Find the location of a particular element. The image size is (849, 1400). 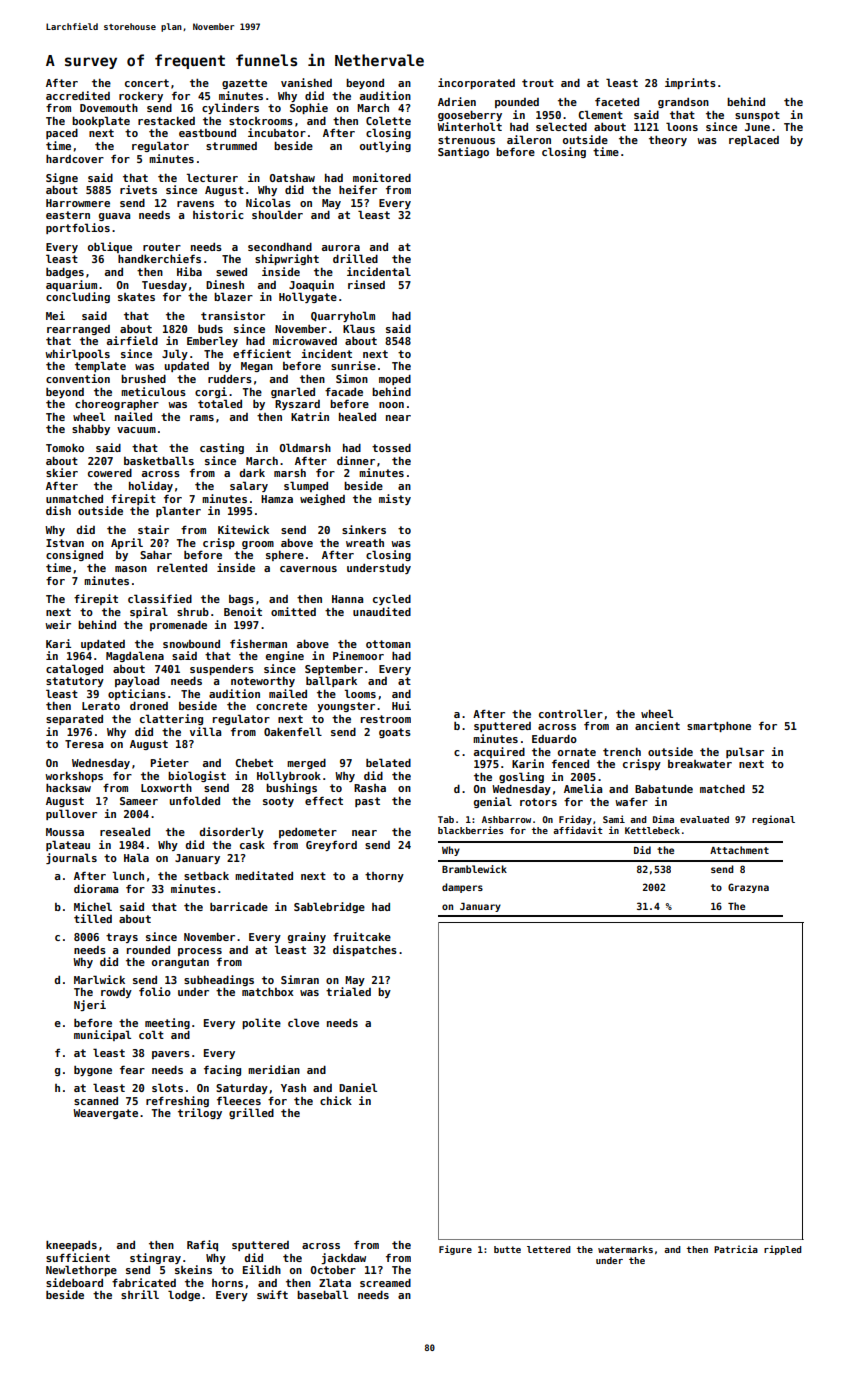

concert is located at coordinates (147, 83).
